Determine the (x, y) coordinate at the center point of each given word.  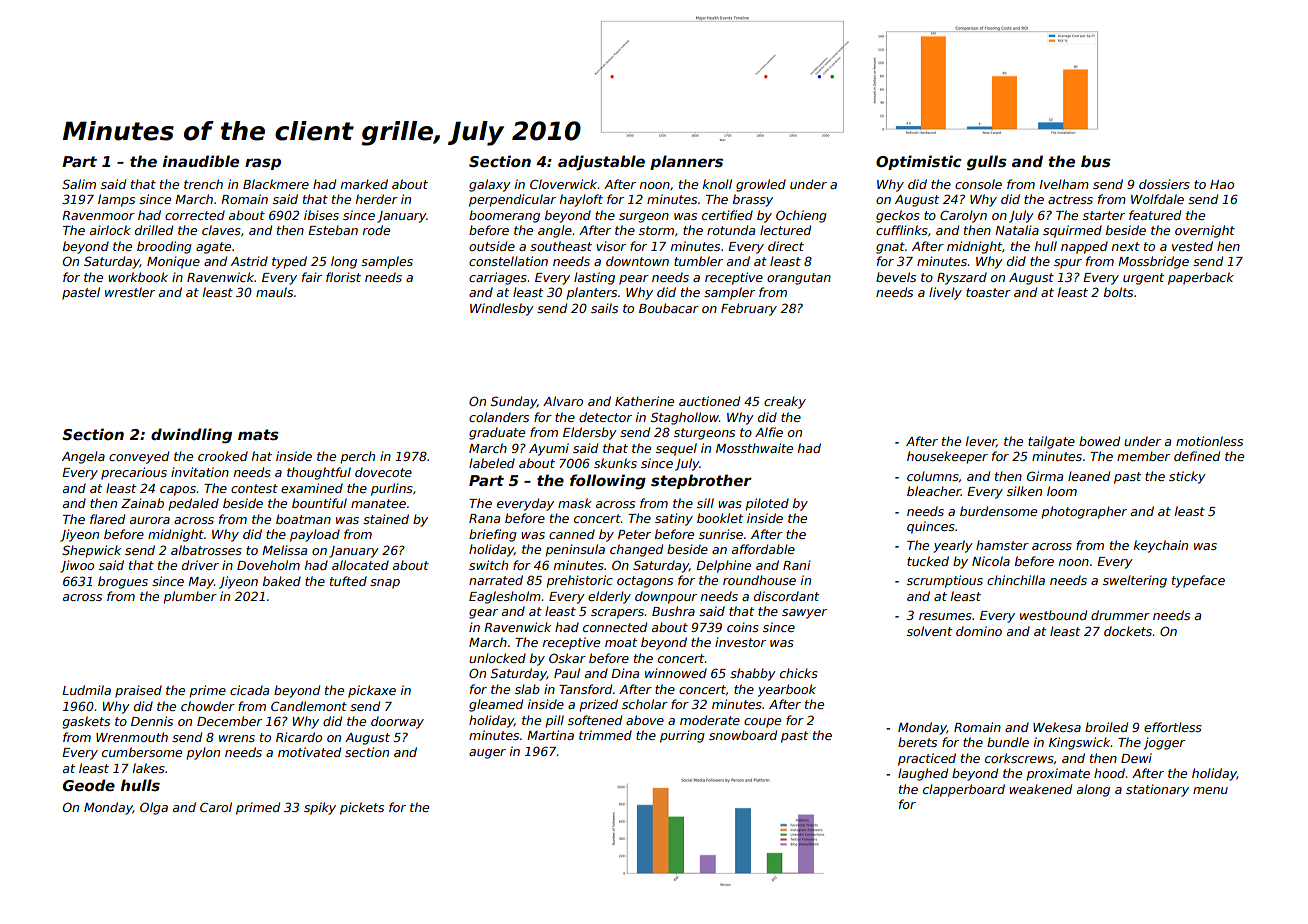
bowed (1099, 441)
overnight (1205, 231)
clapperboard (964, 790)
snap (385, 584)
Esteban (333, 230)
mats (258, 434)
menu (1210, 790)
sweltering (1135, 581)
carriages (498, 278)
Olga (154, 808)
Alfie (769, 432)
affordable (763, 549)
